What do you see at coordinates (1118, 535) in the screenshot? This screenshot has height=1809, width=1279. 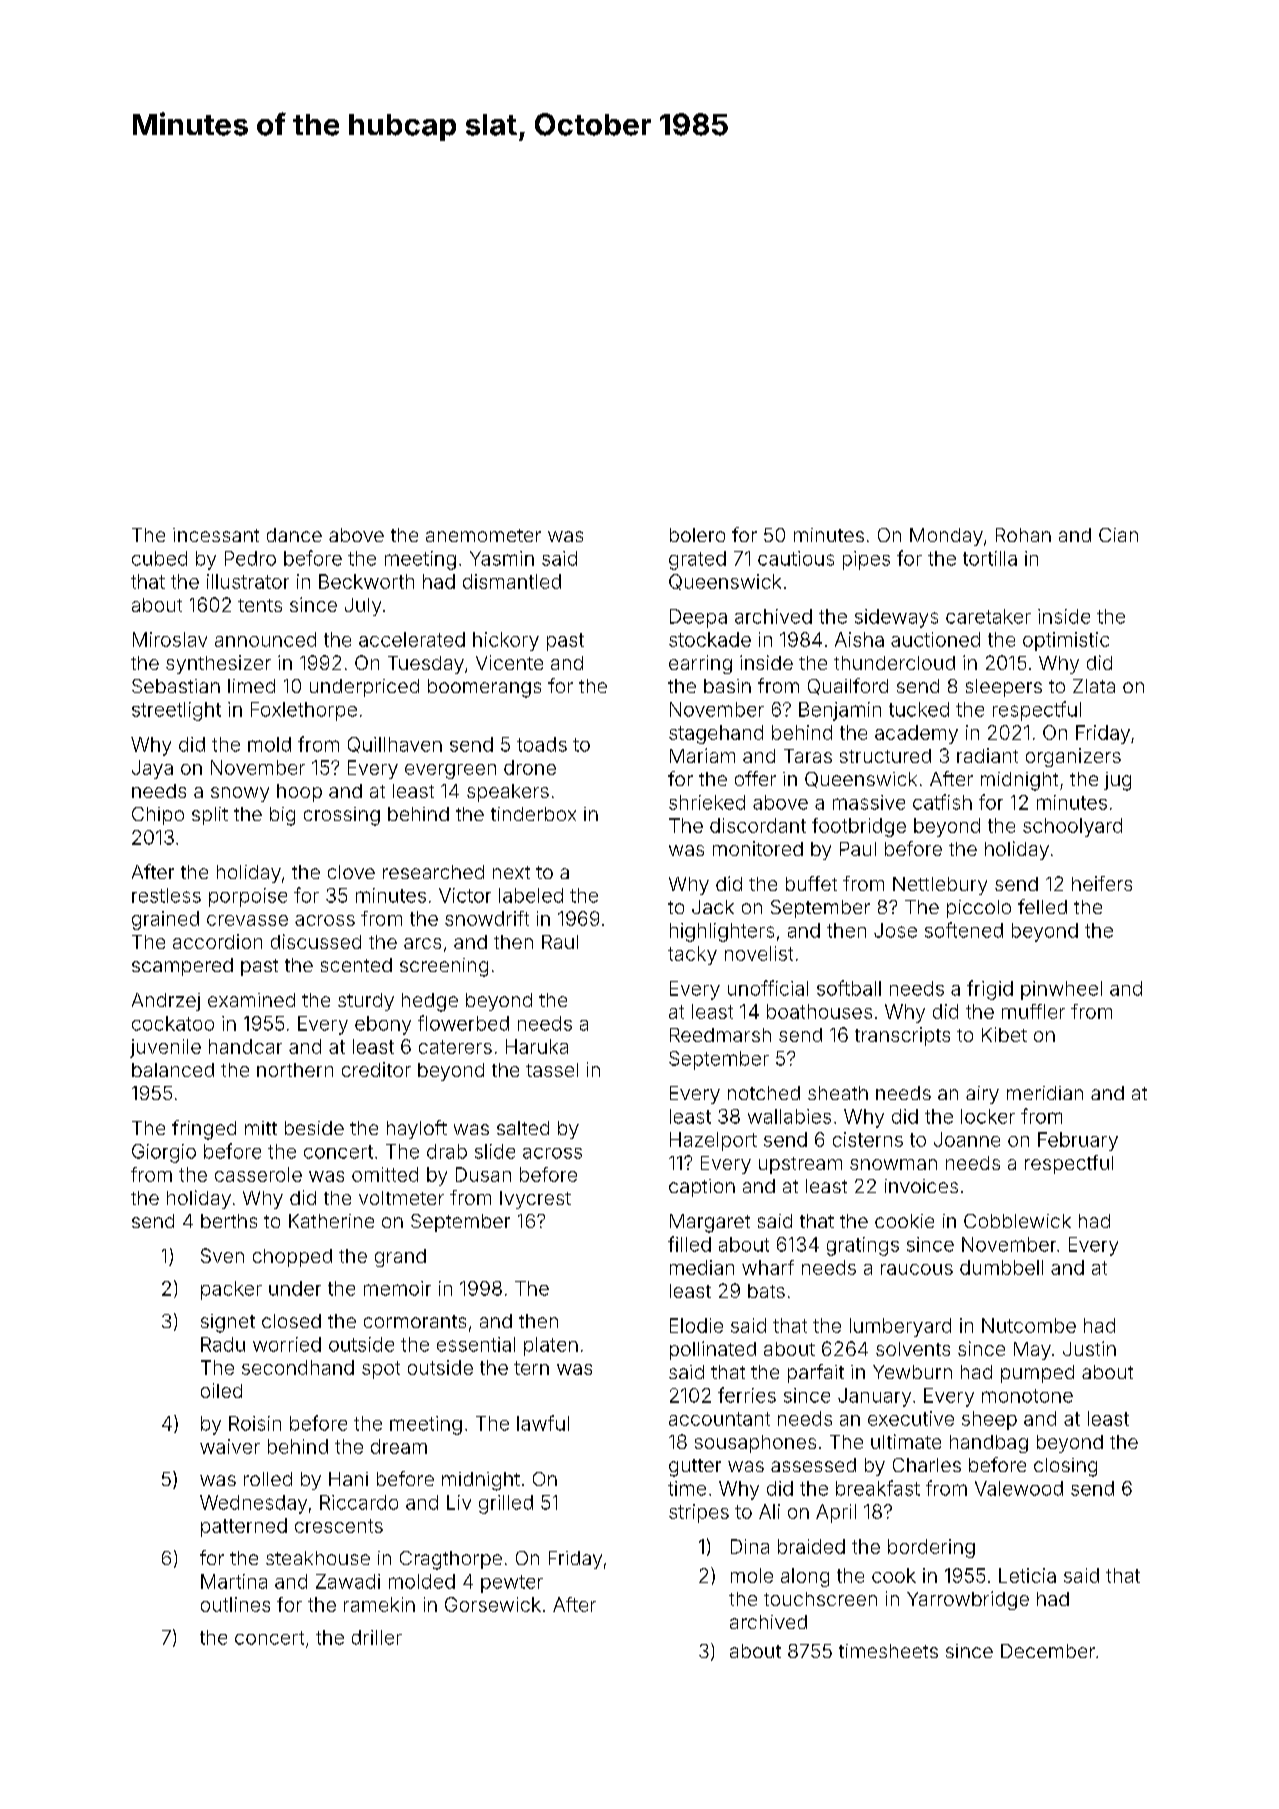 I see `Cian` at bounding box center [1118, 535].
